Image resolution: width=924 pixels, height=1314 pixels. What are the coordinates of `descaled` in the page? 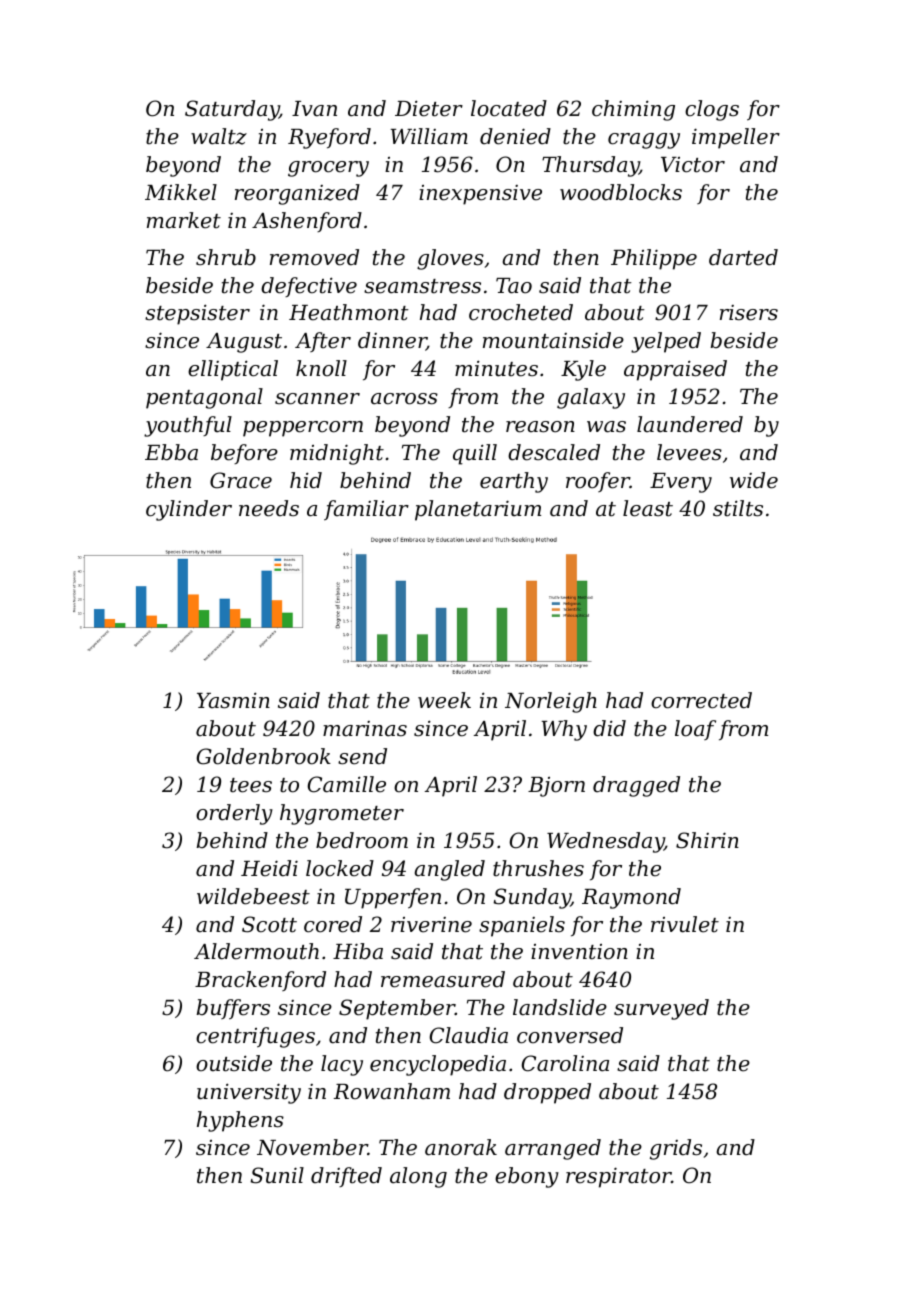 It's located at (554, 452).
